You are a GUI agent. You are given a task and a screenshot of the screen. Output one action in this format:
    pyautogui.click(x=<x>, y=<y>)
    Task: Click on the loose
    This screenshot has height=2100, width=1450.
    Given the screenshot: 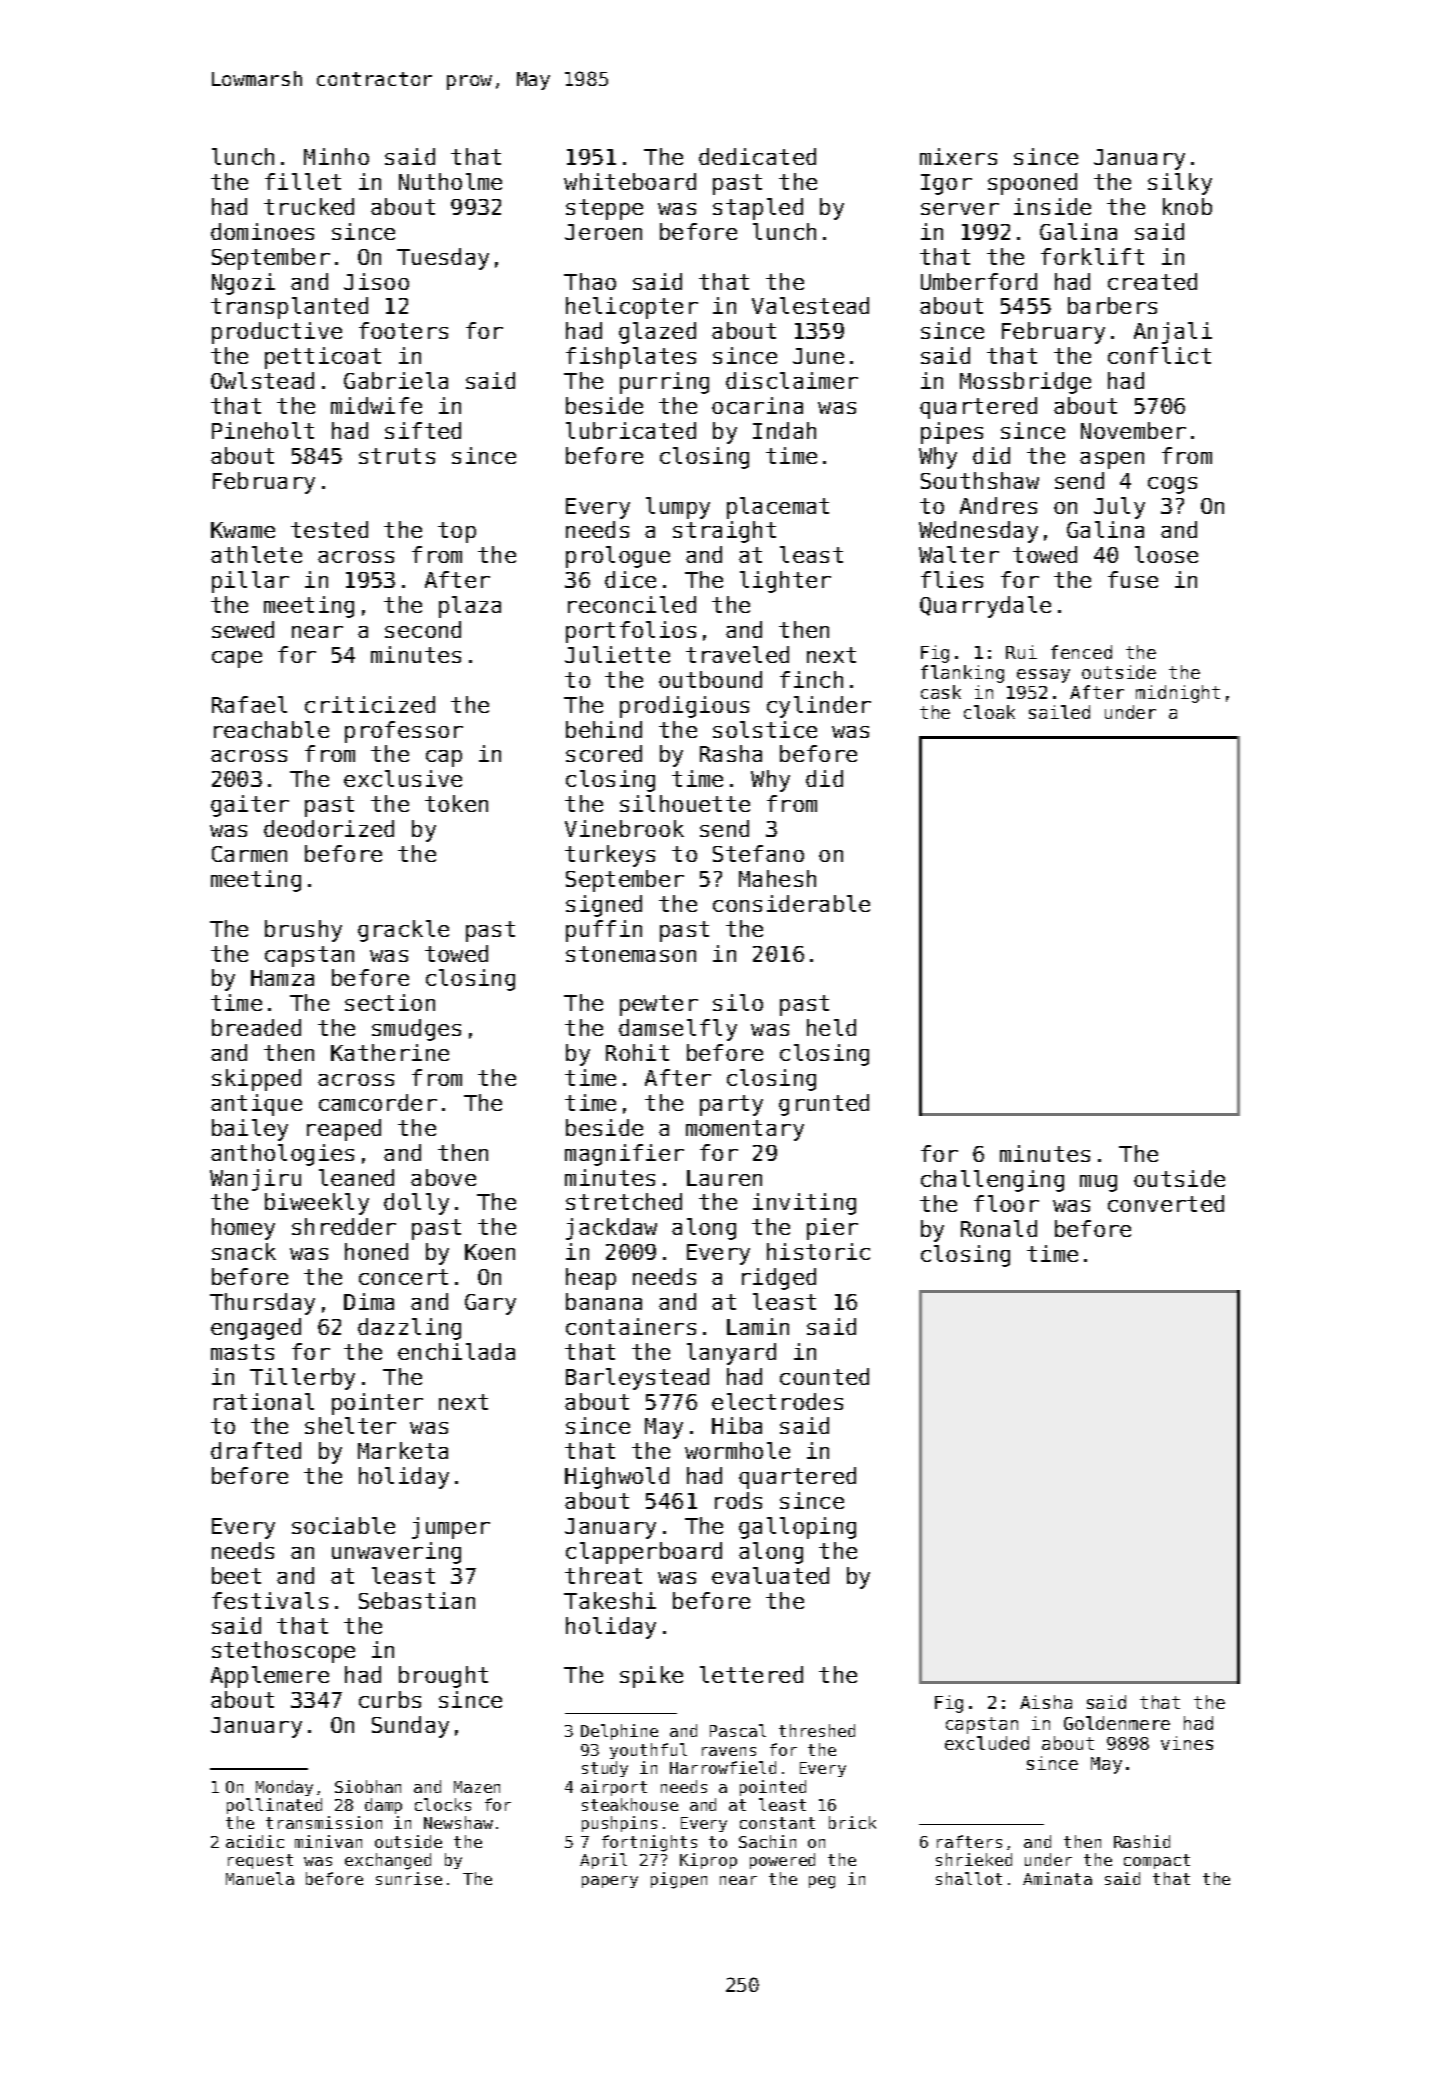 What is the action you would take?
    pyautogui.click(x=1166, y=554)
